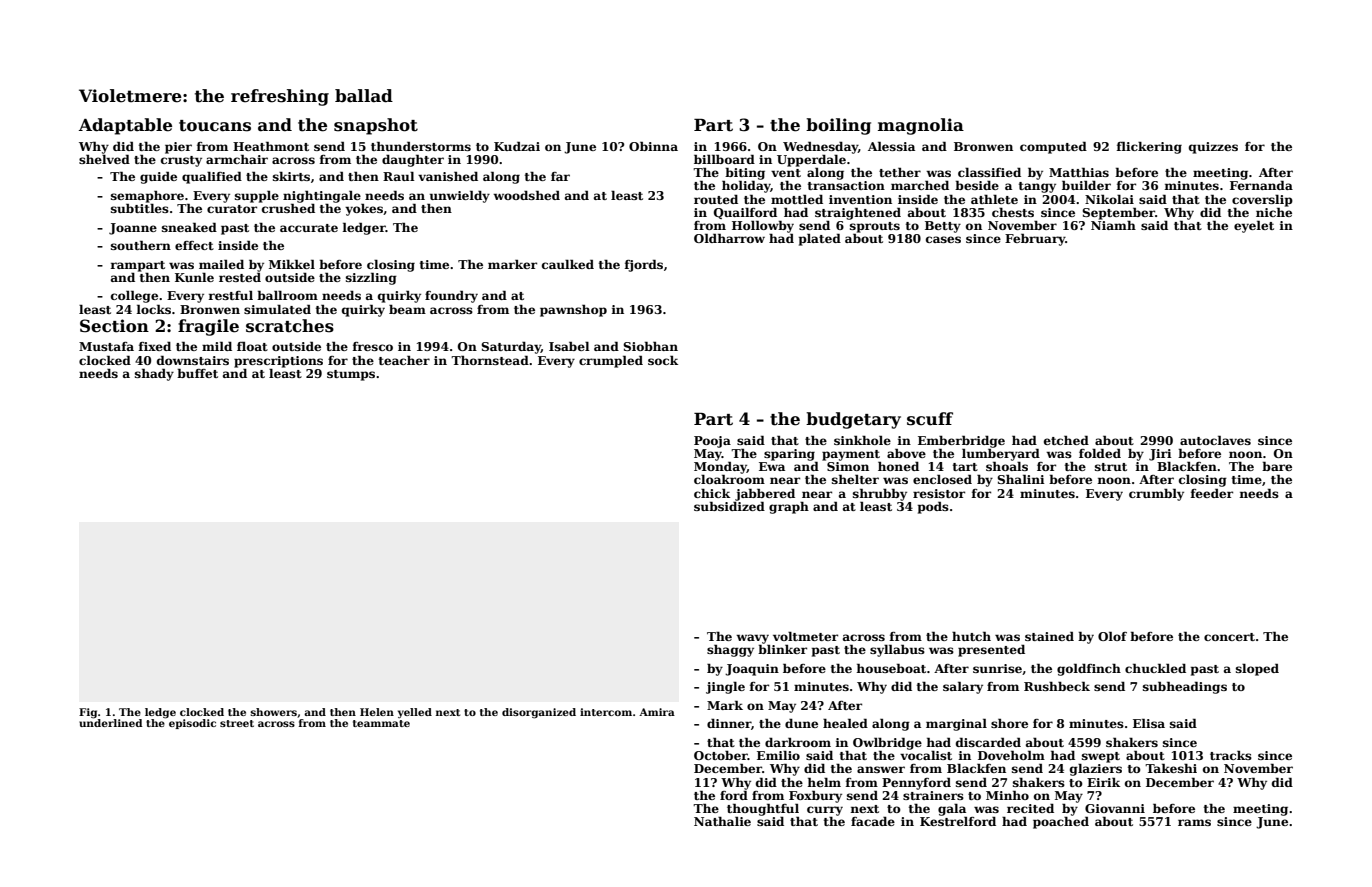 The height and width of the screenshot is (887, 1372). Describe the element at coordinates (873, 821) in the screenshot. I see `facade` at that location.
